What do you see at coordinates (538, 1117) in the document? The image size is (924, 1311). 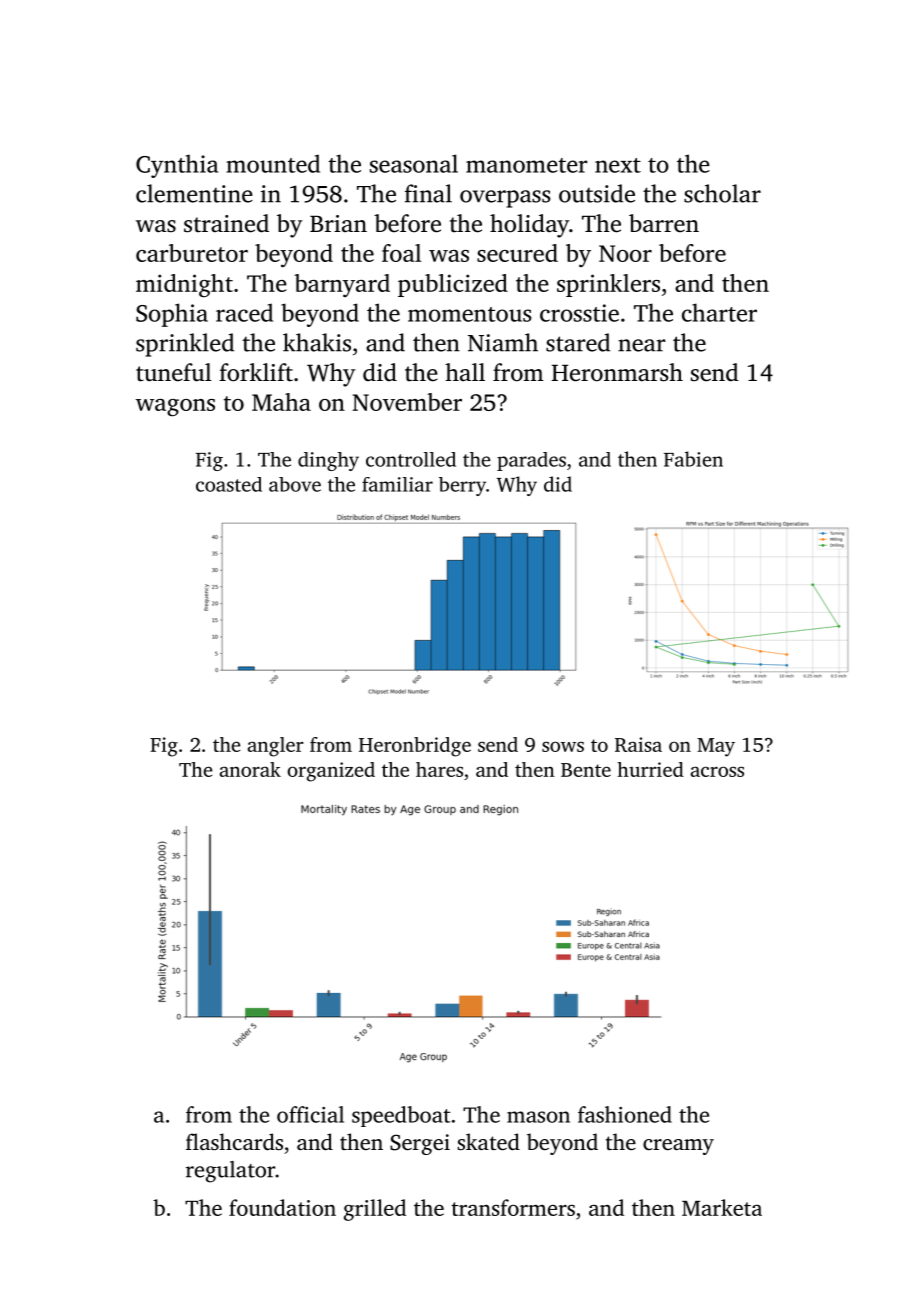 I see `mason` at bounding box center [538, 1117].
